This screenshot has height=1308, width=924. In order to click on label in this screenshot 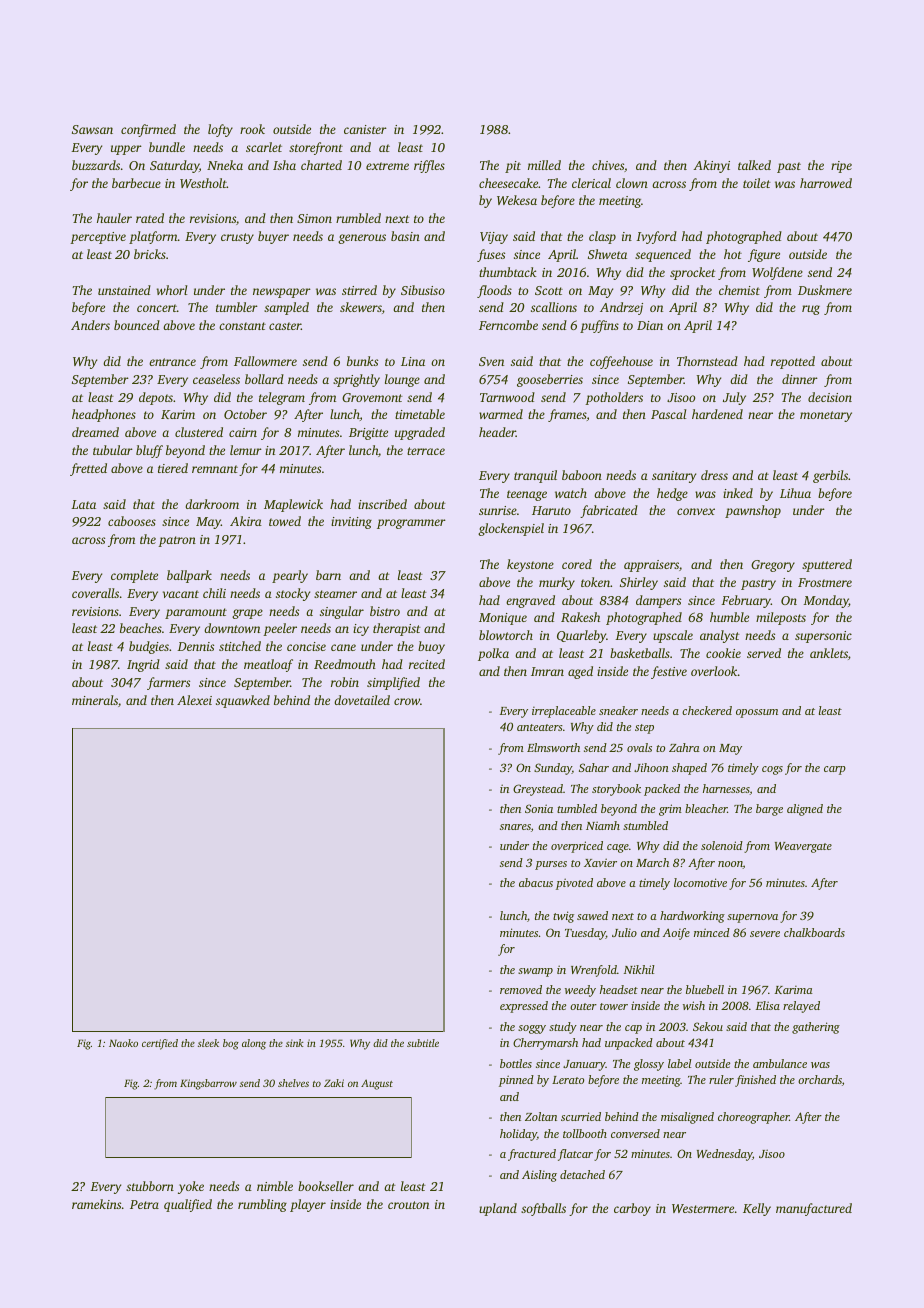, I will do `click(680, 1063)`.
